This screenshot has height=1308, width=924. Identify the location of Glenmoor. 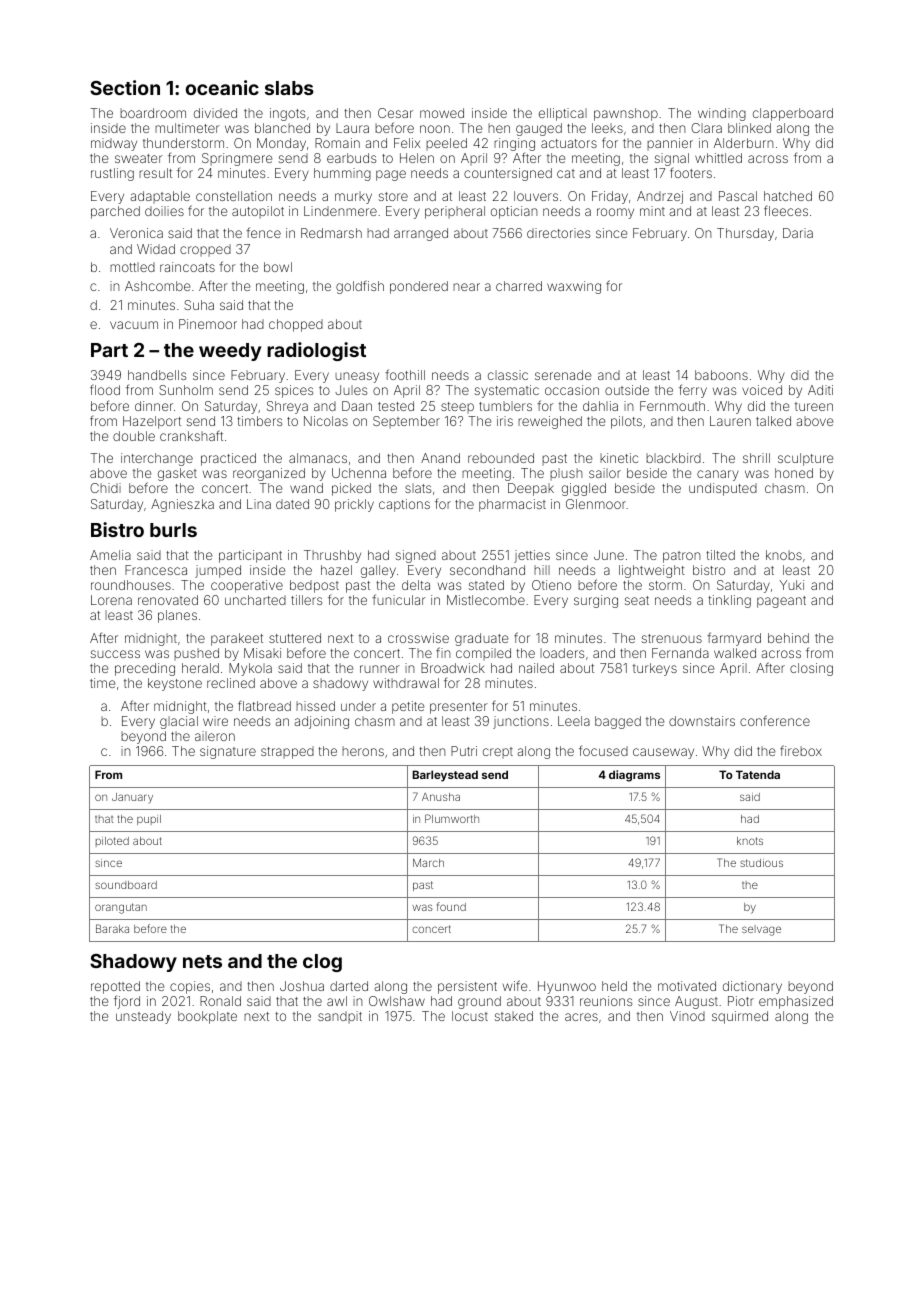
(596, 504).
